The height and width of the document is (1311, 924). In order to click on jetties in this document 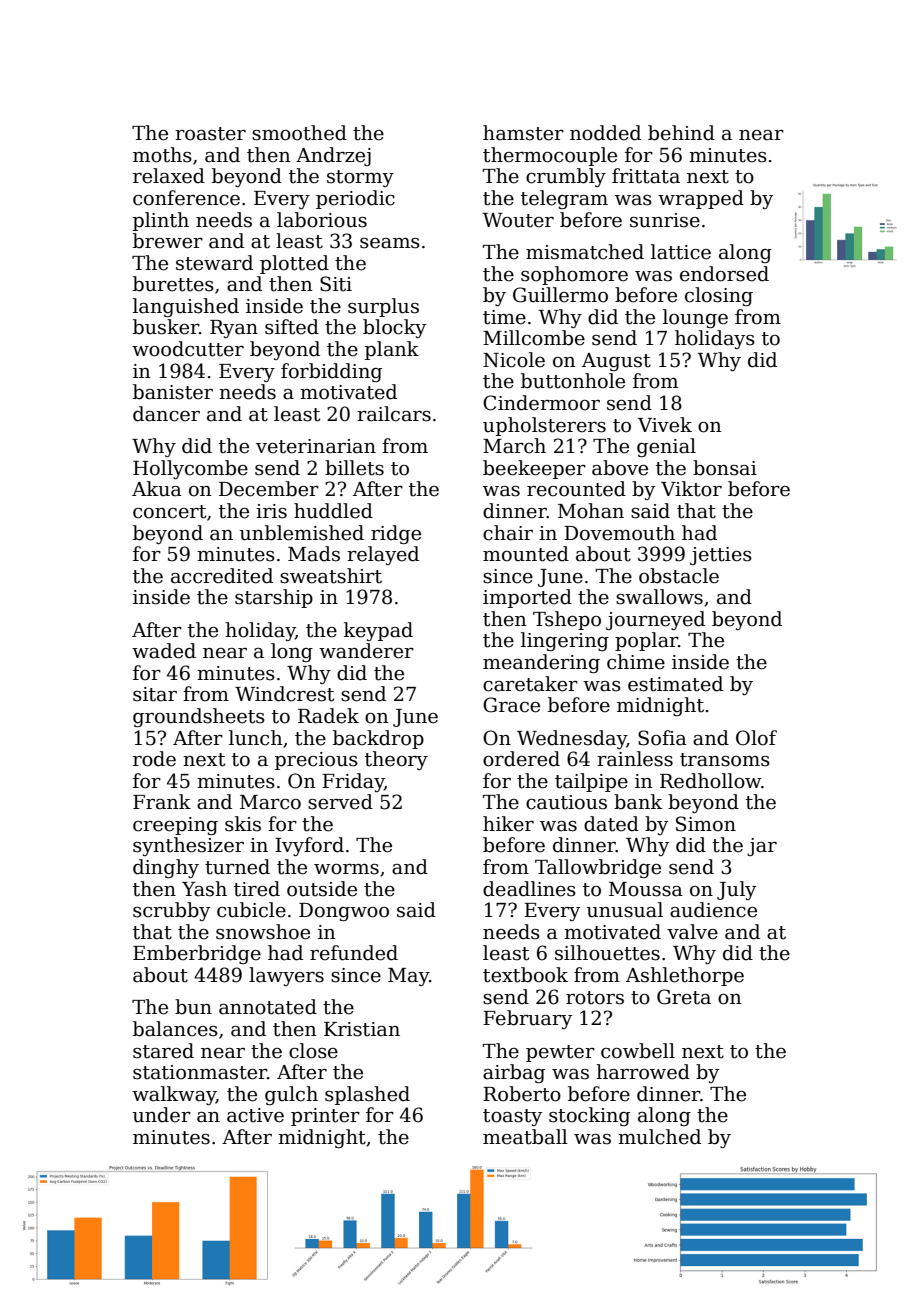, I will do `click(721, 556)`.
